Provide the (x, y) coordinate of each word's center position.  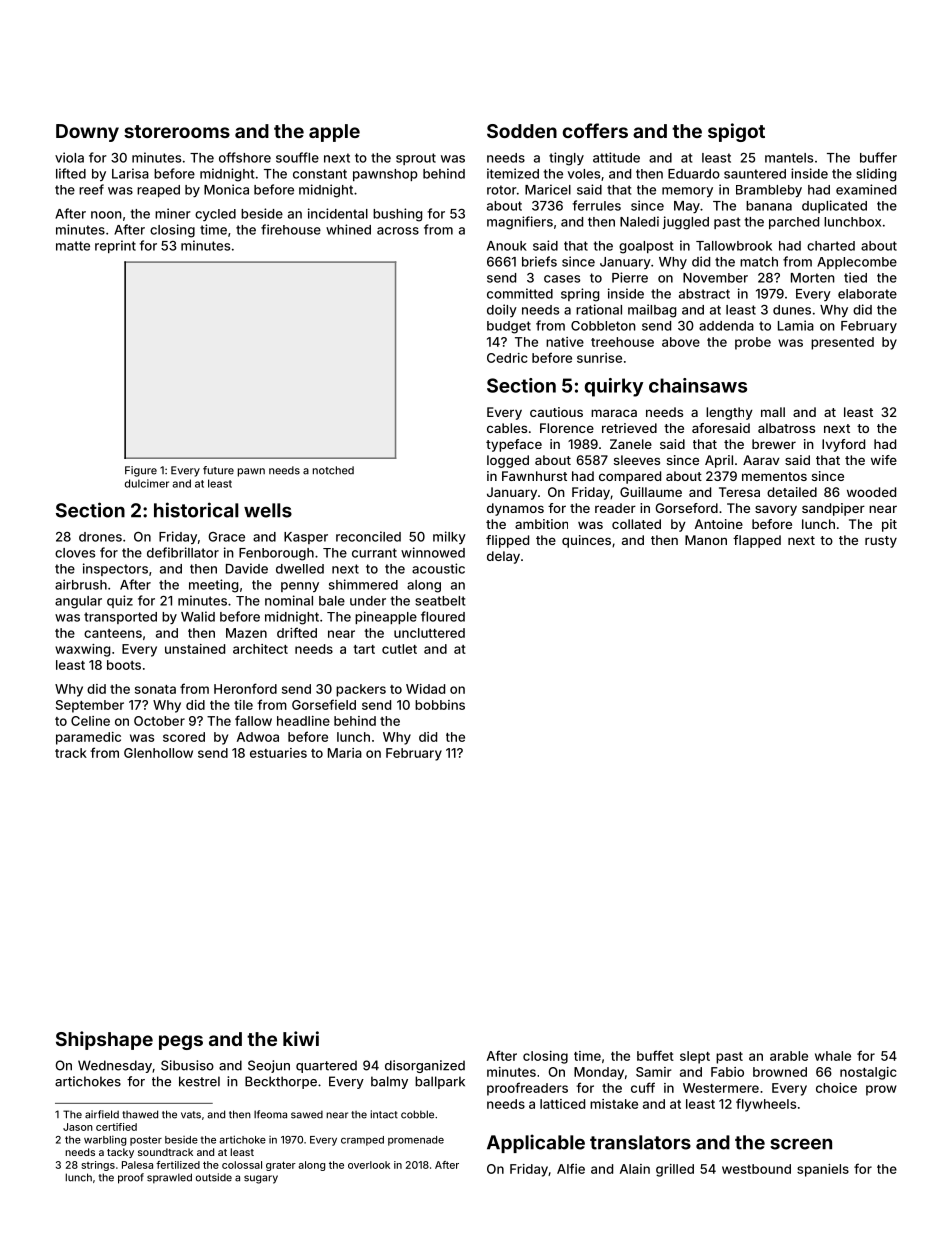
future (218, 470)
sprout (416, 159)
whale (833, 1056)
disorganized (425, 1066)
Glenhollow (158, 753)
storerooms (177, 131)
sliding (876, 175)
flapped (757, 541)
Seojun (269, 1066)
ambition (541, 524)
